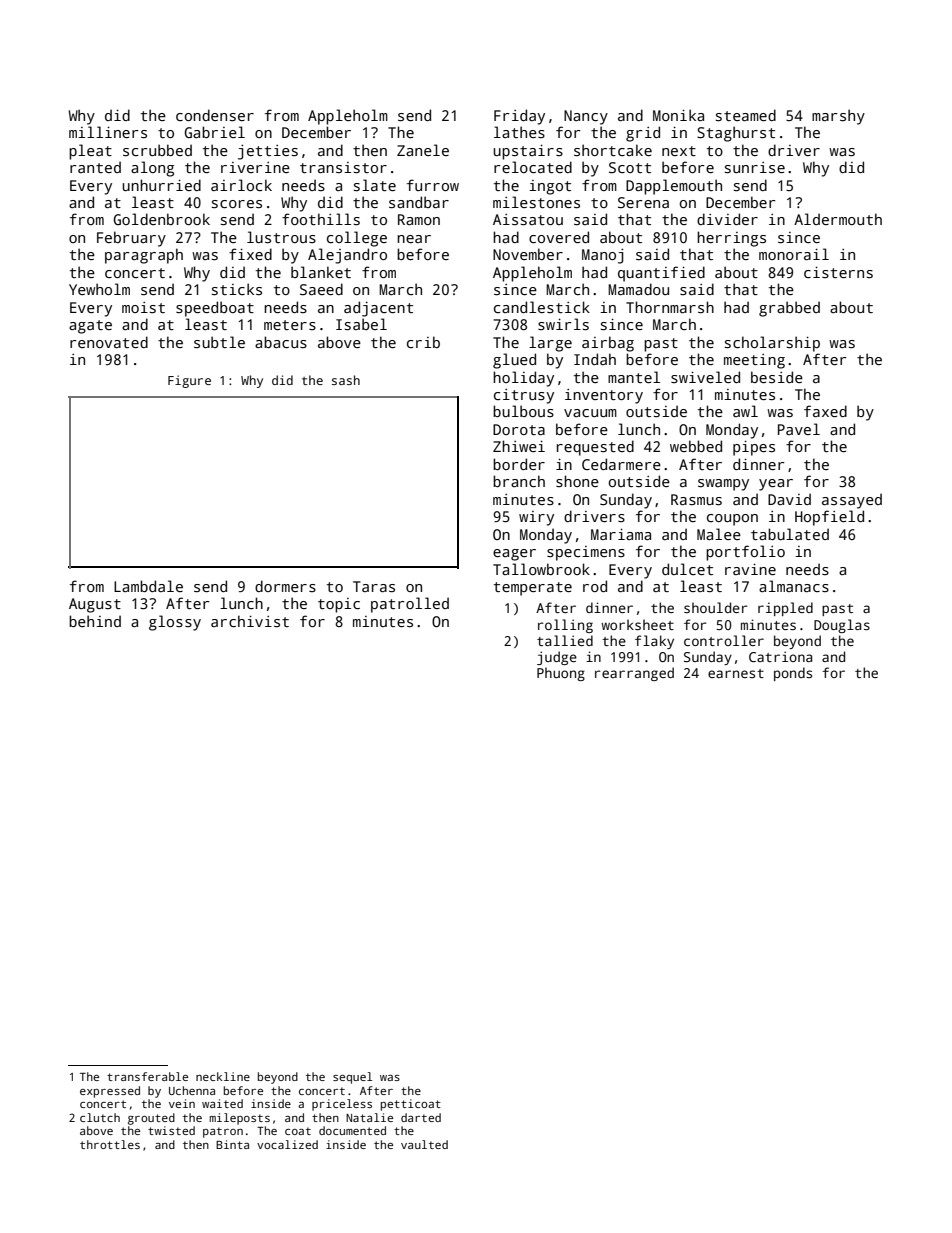 The height and width of the image is (1233, 952). Describe the element at coordinates (852, 501) in the image. I see `assayed` at that location.
